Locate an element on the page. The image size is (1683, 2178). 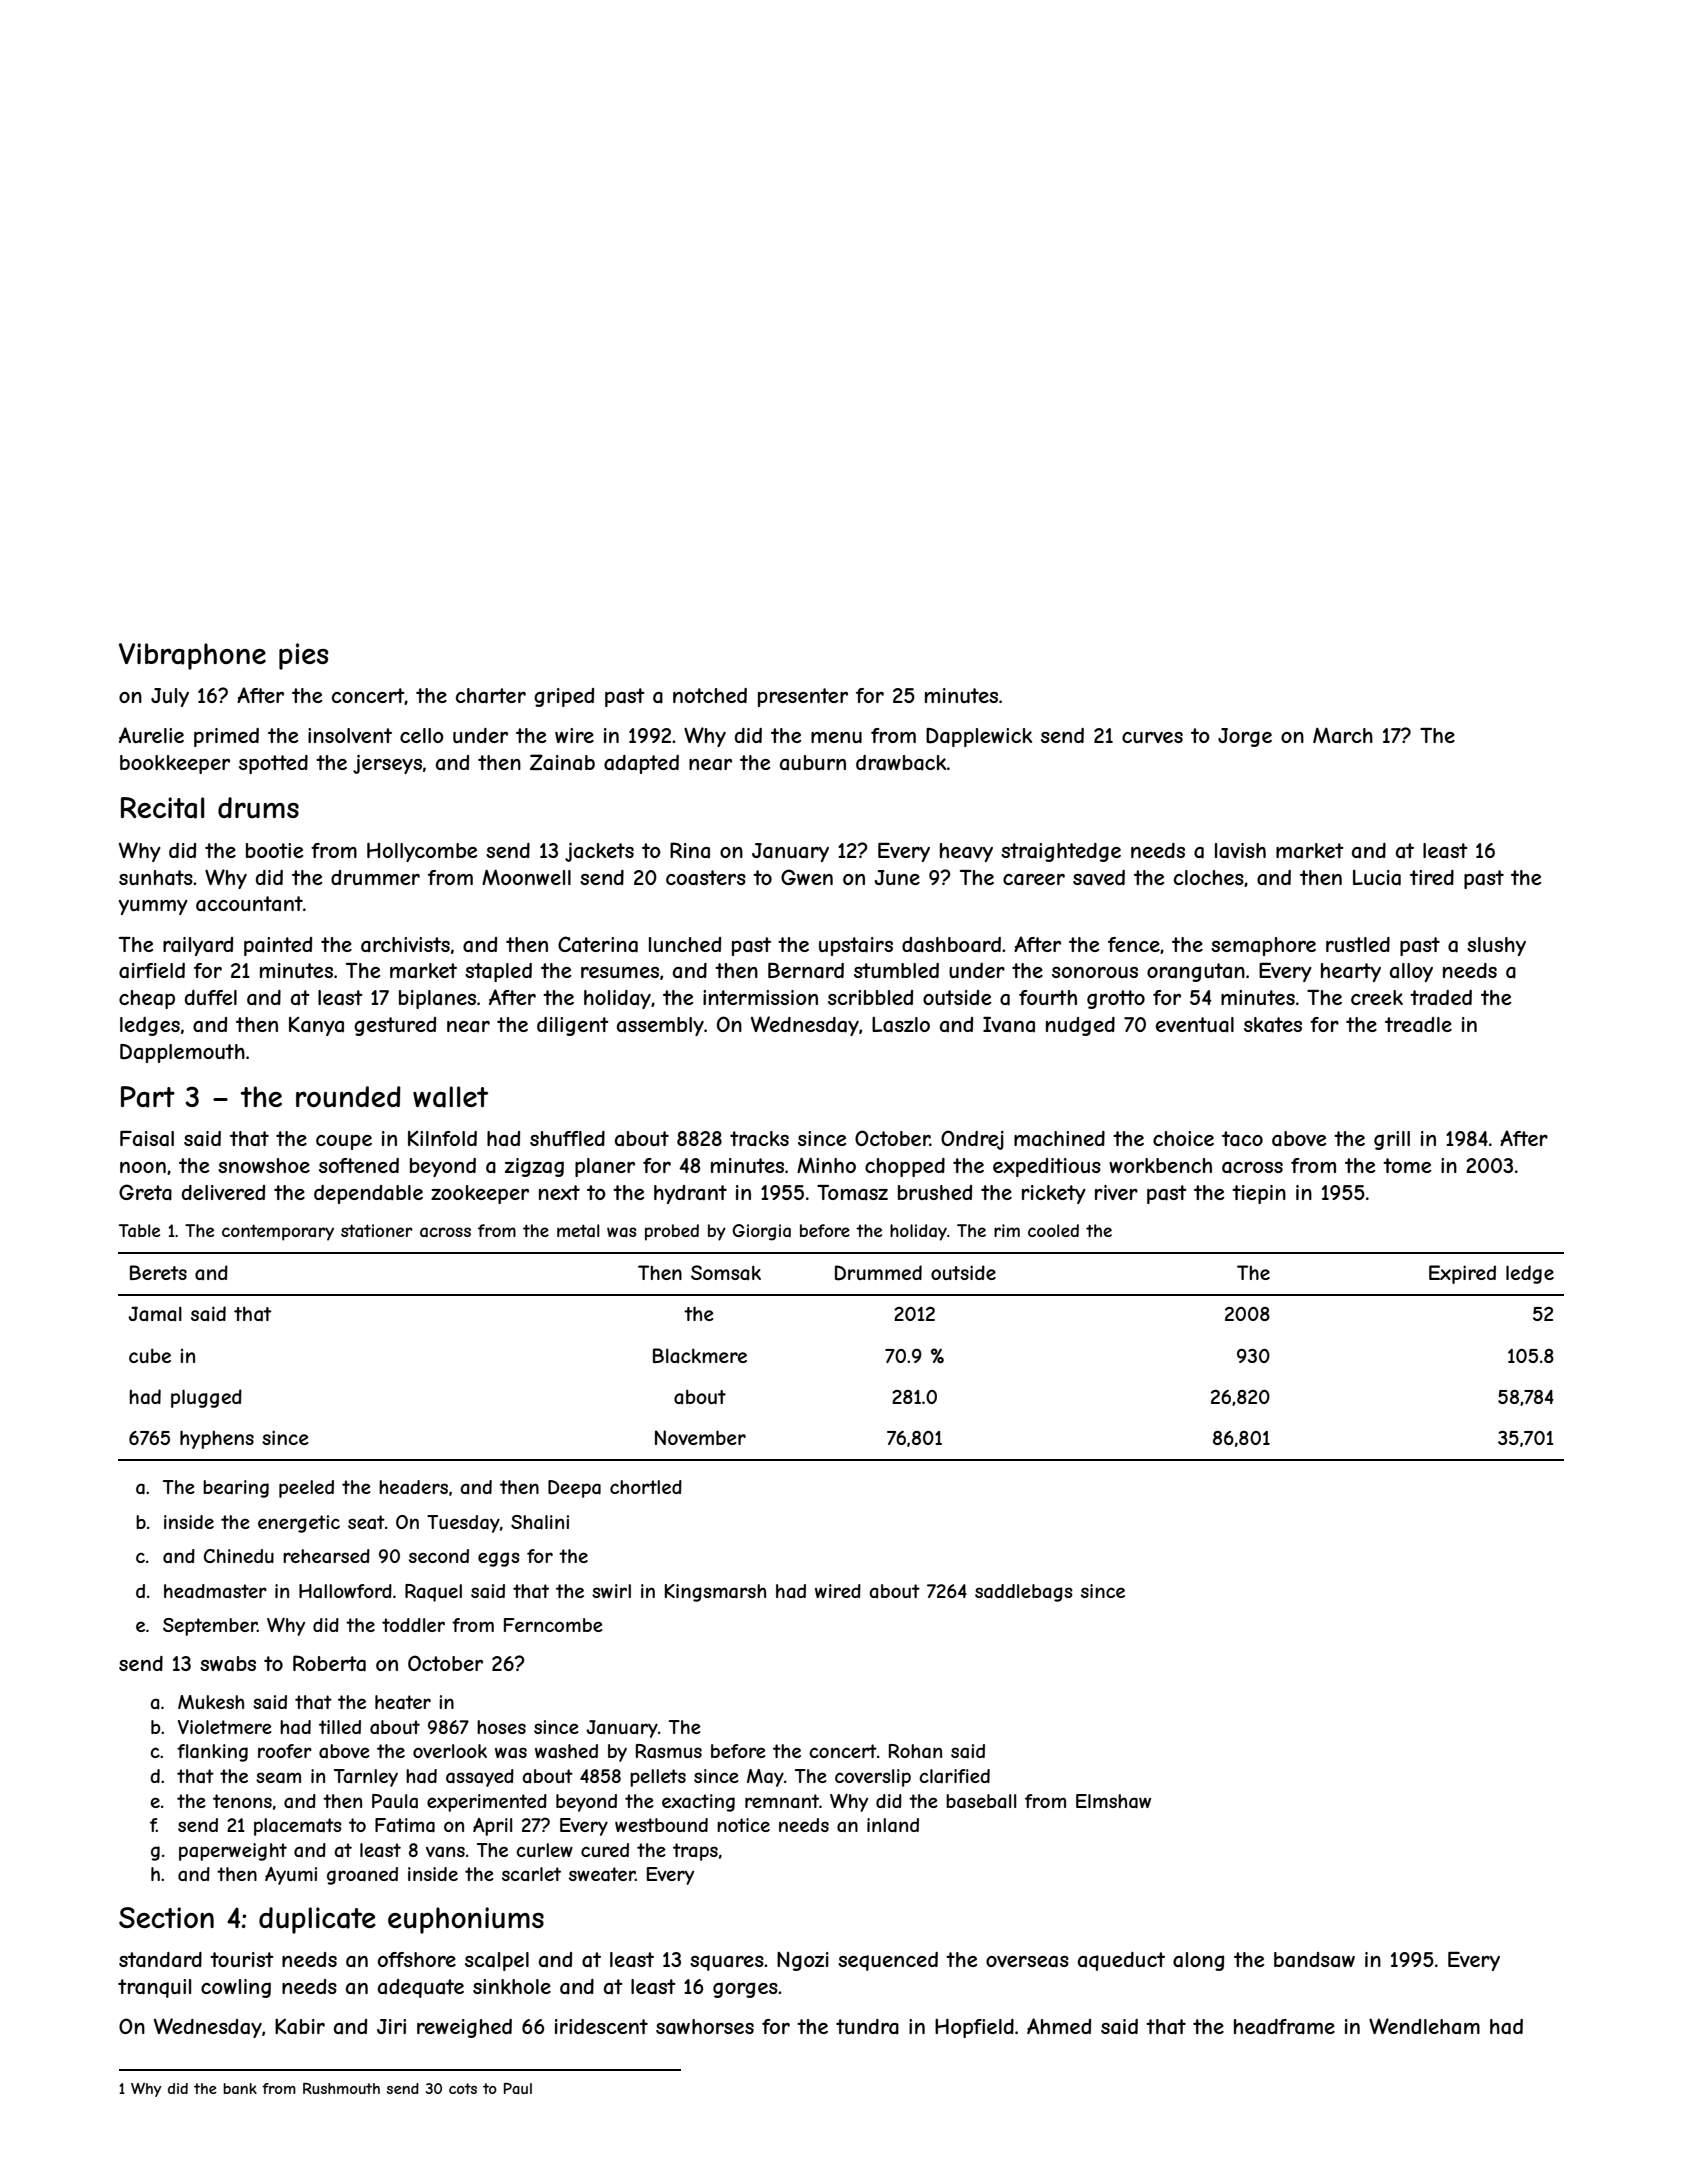
duffel is located at coordinates (211, 997).
